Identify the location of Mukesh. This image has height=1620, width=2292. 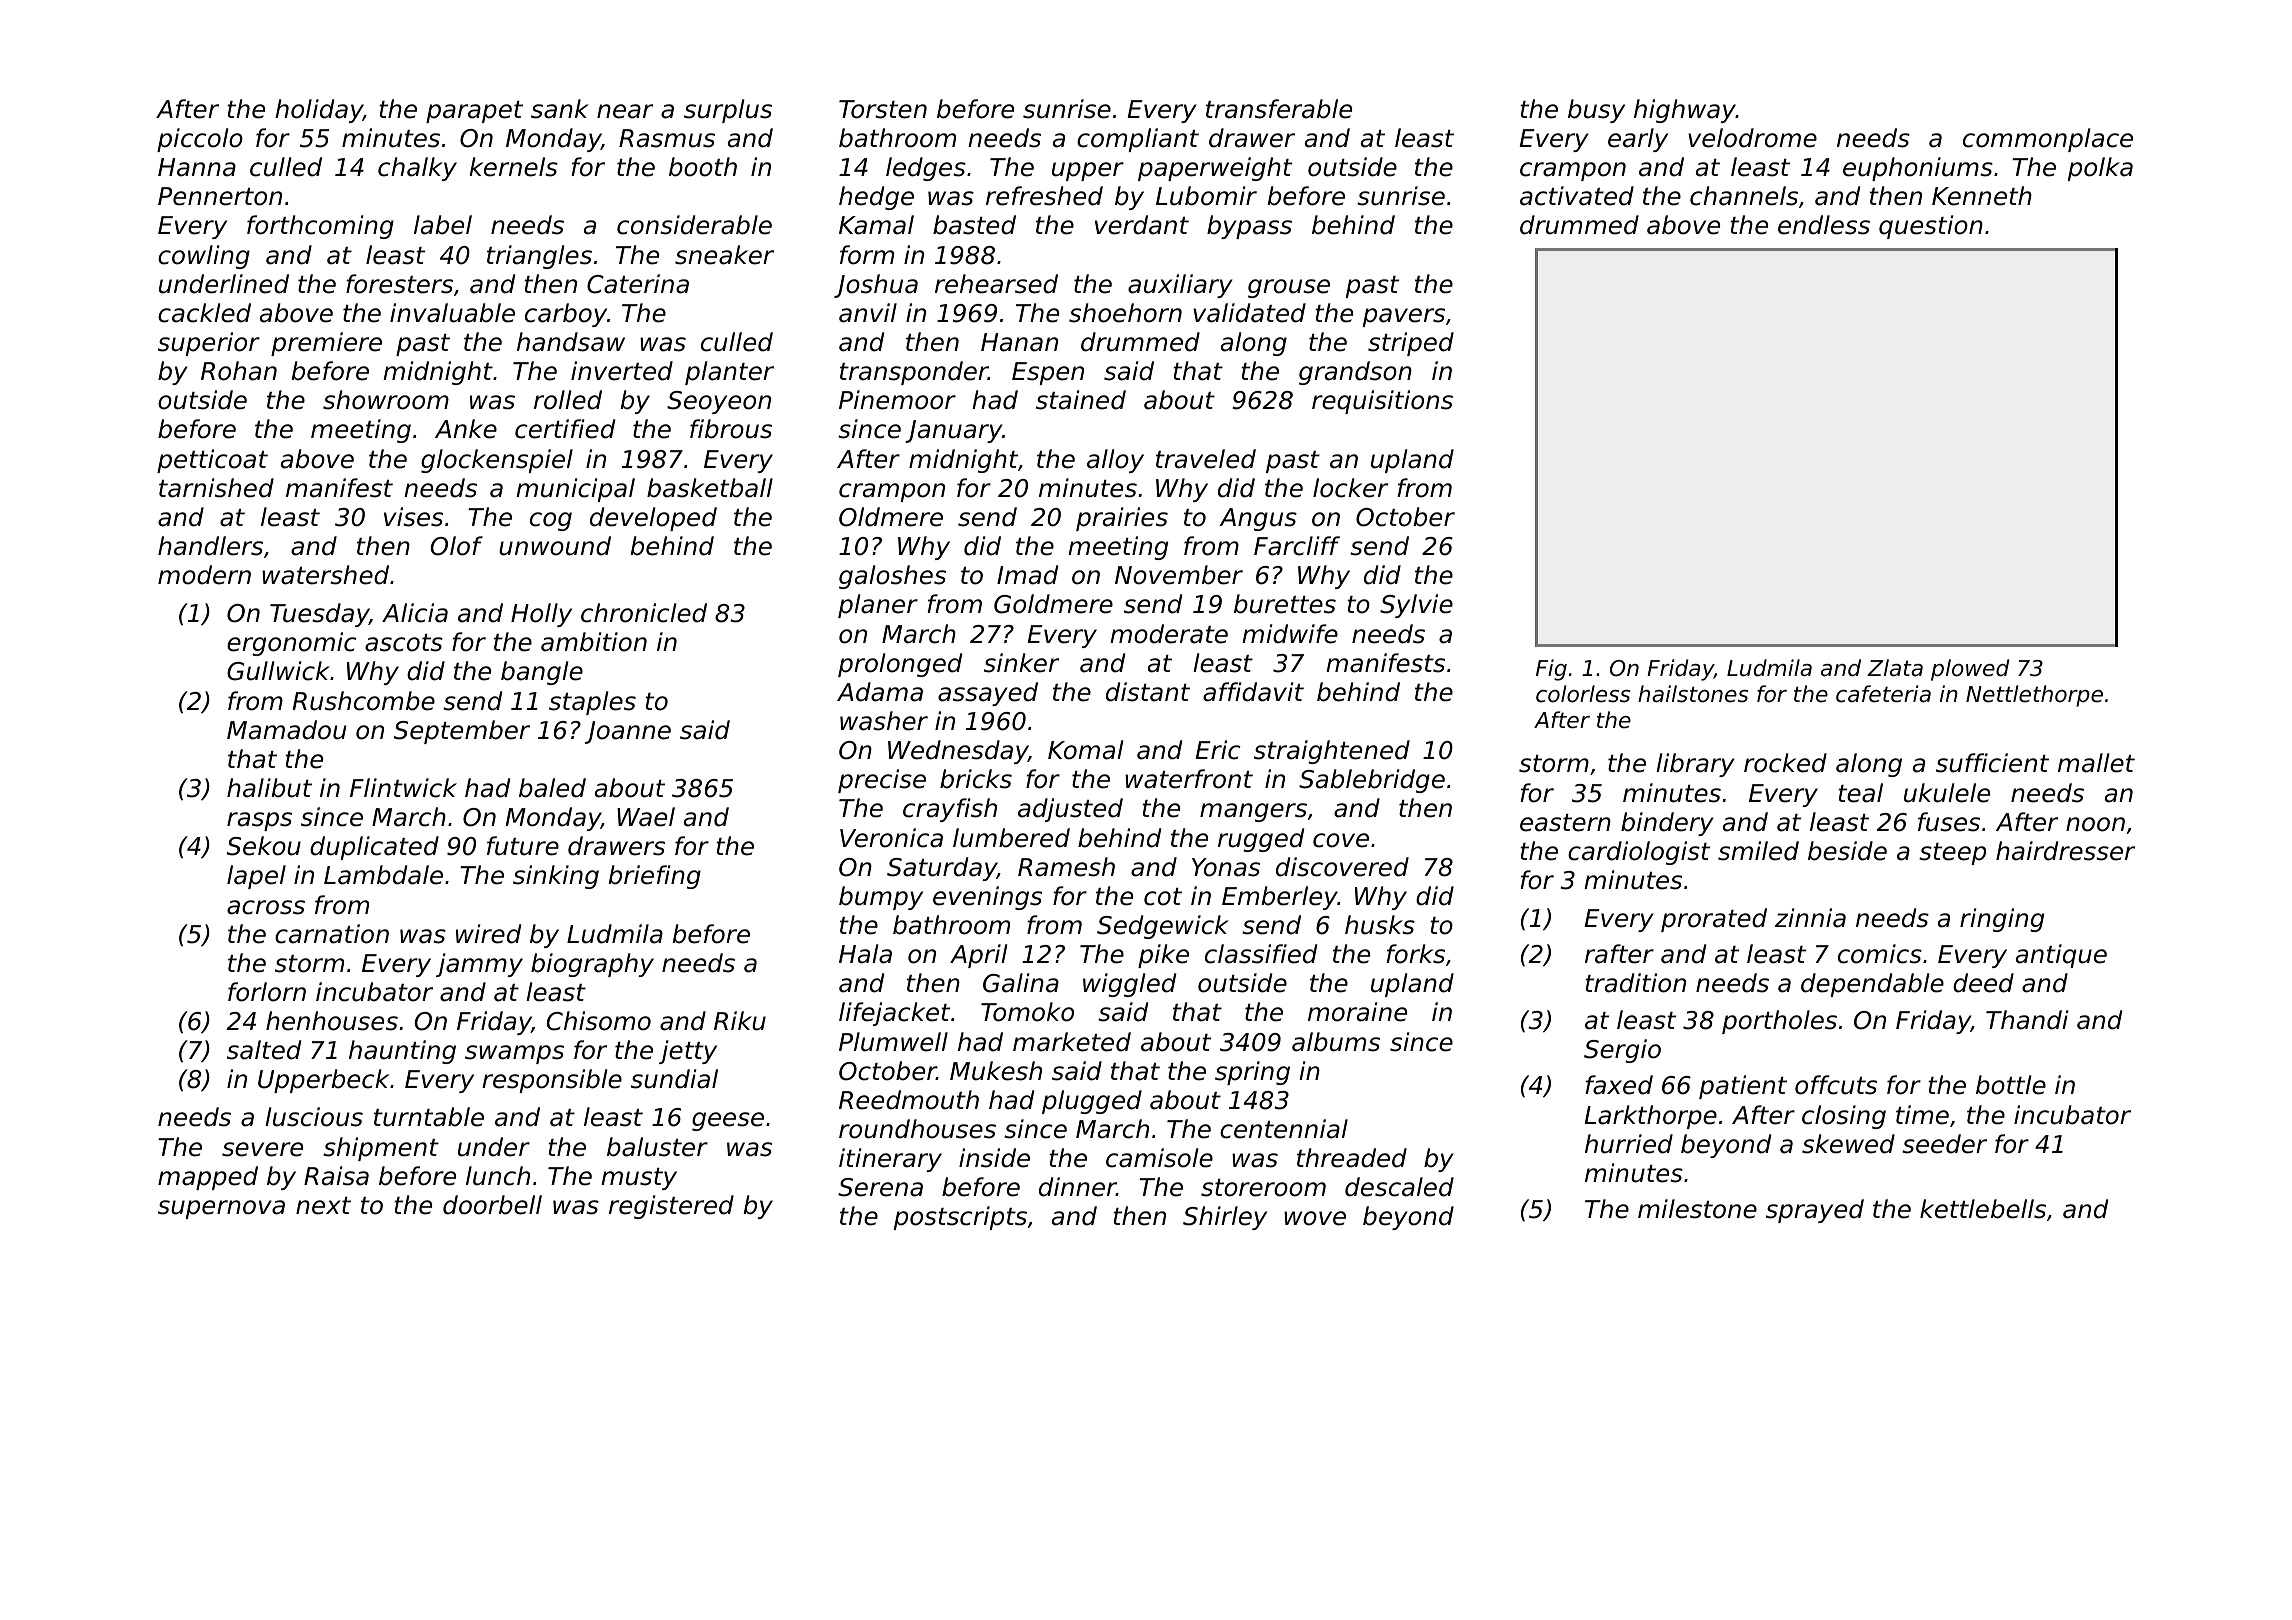
(996, 1071).
